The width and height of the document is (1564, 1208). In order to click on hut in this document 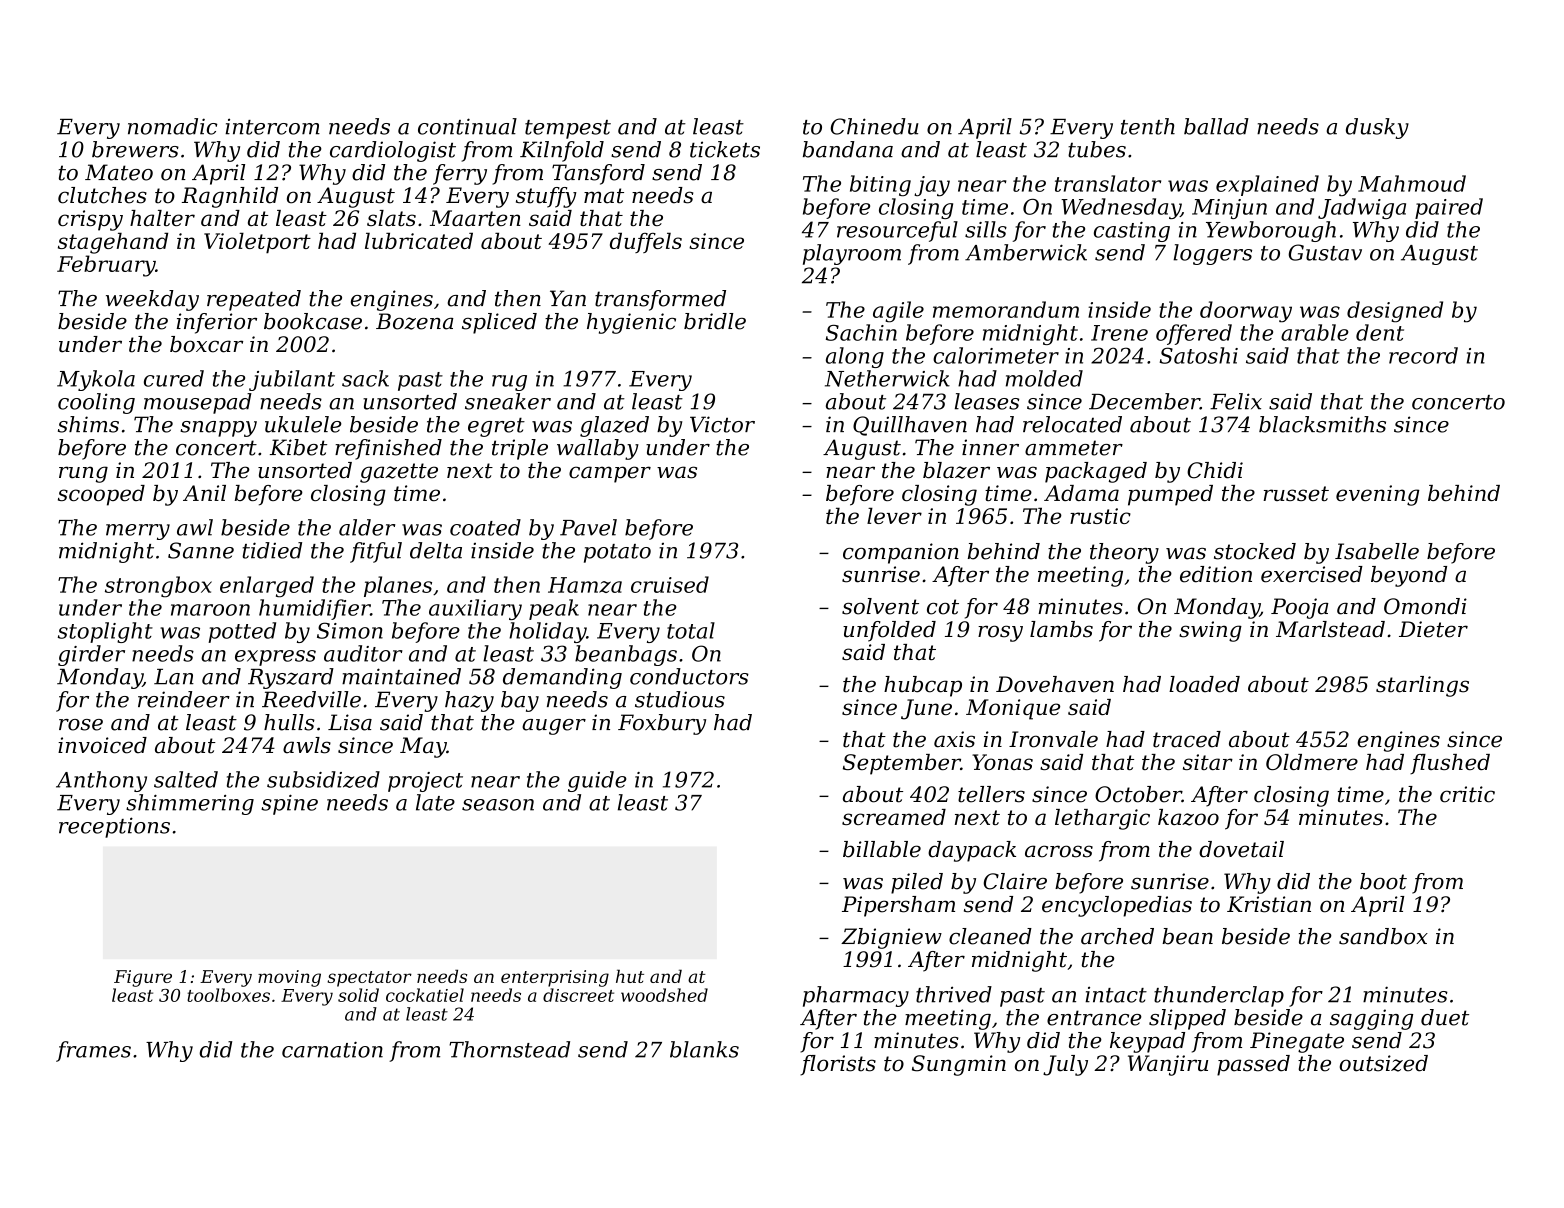, I will do `click(630, 976)`.
